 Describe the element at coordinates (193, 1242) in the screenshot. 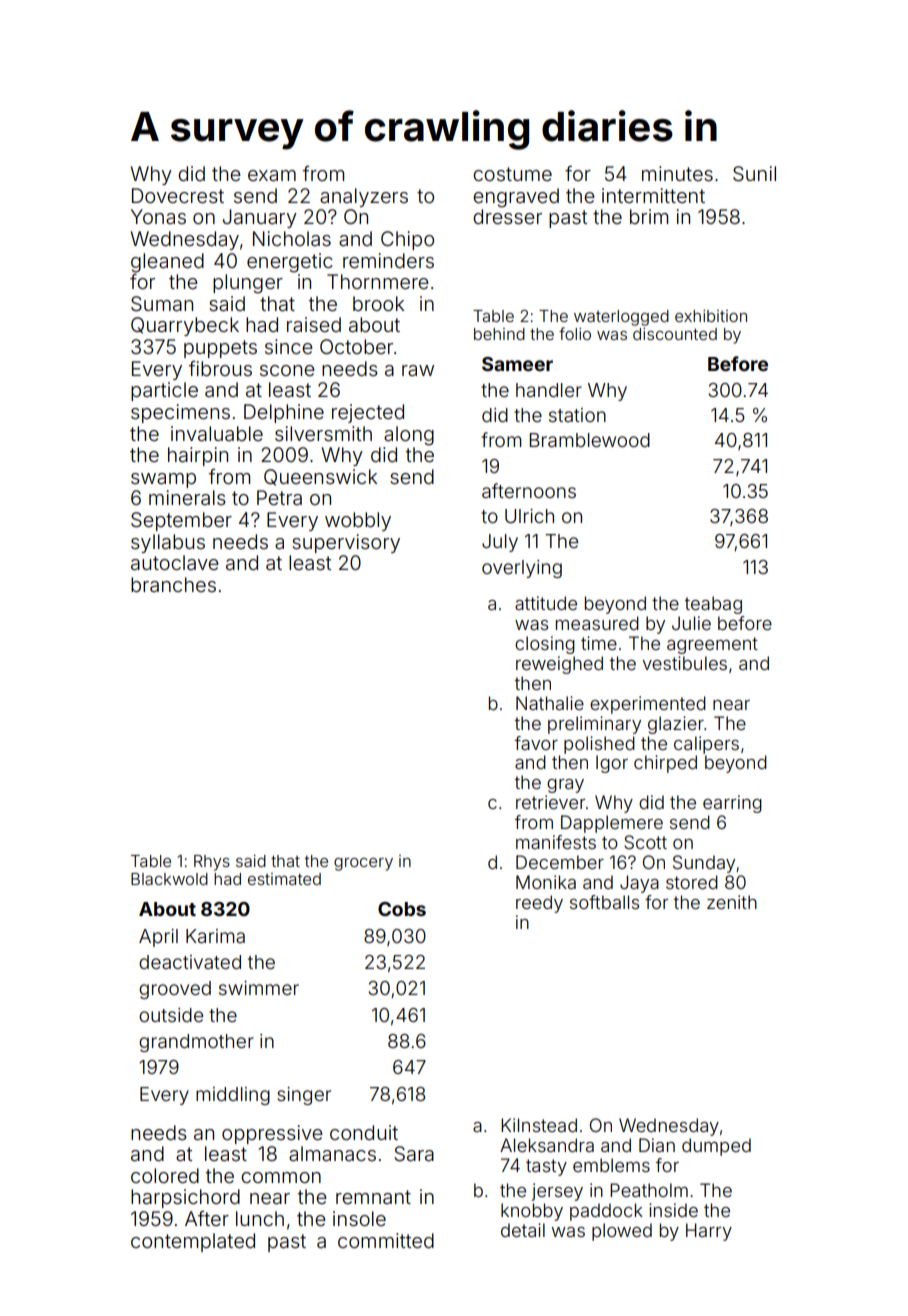

I see `contemplated` at that location.
